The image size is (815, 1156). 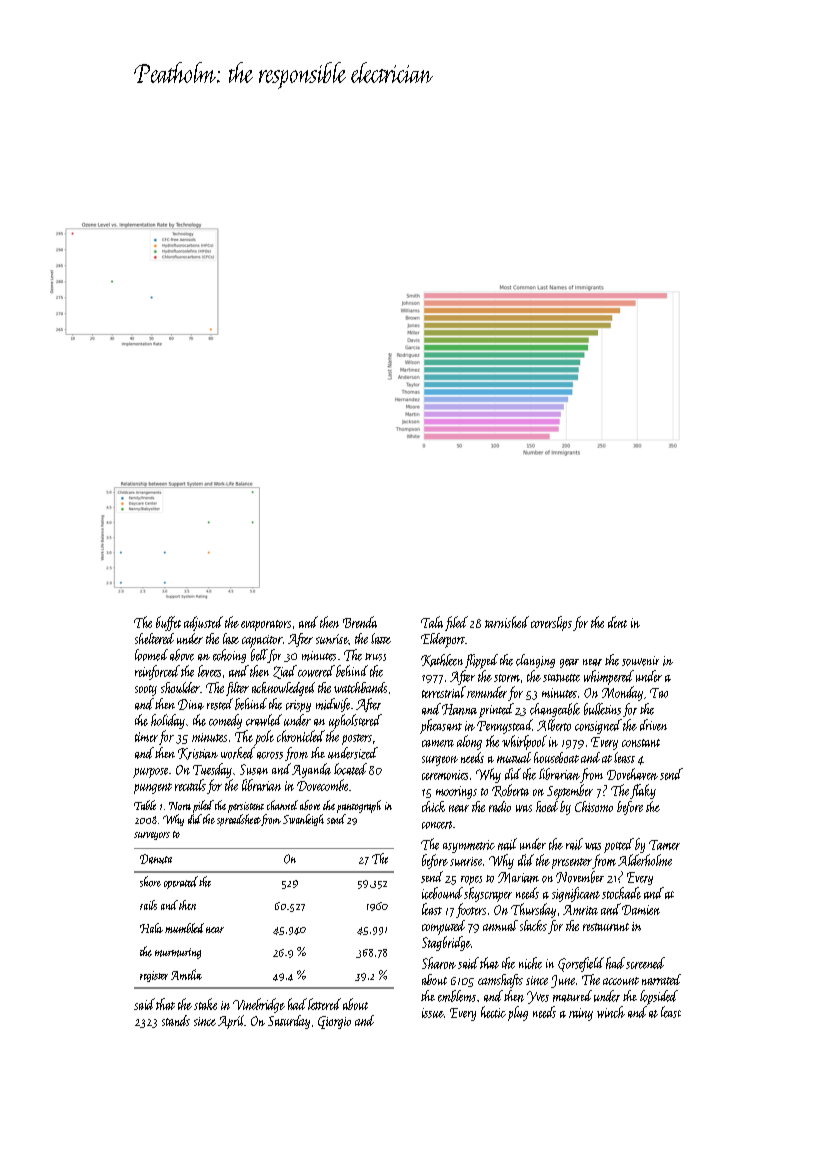 What do you see at coordinates (259, 655) in the page?
I see `bell` at bounding box center [259, 655].
